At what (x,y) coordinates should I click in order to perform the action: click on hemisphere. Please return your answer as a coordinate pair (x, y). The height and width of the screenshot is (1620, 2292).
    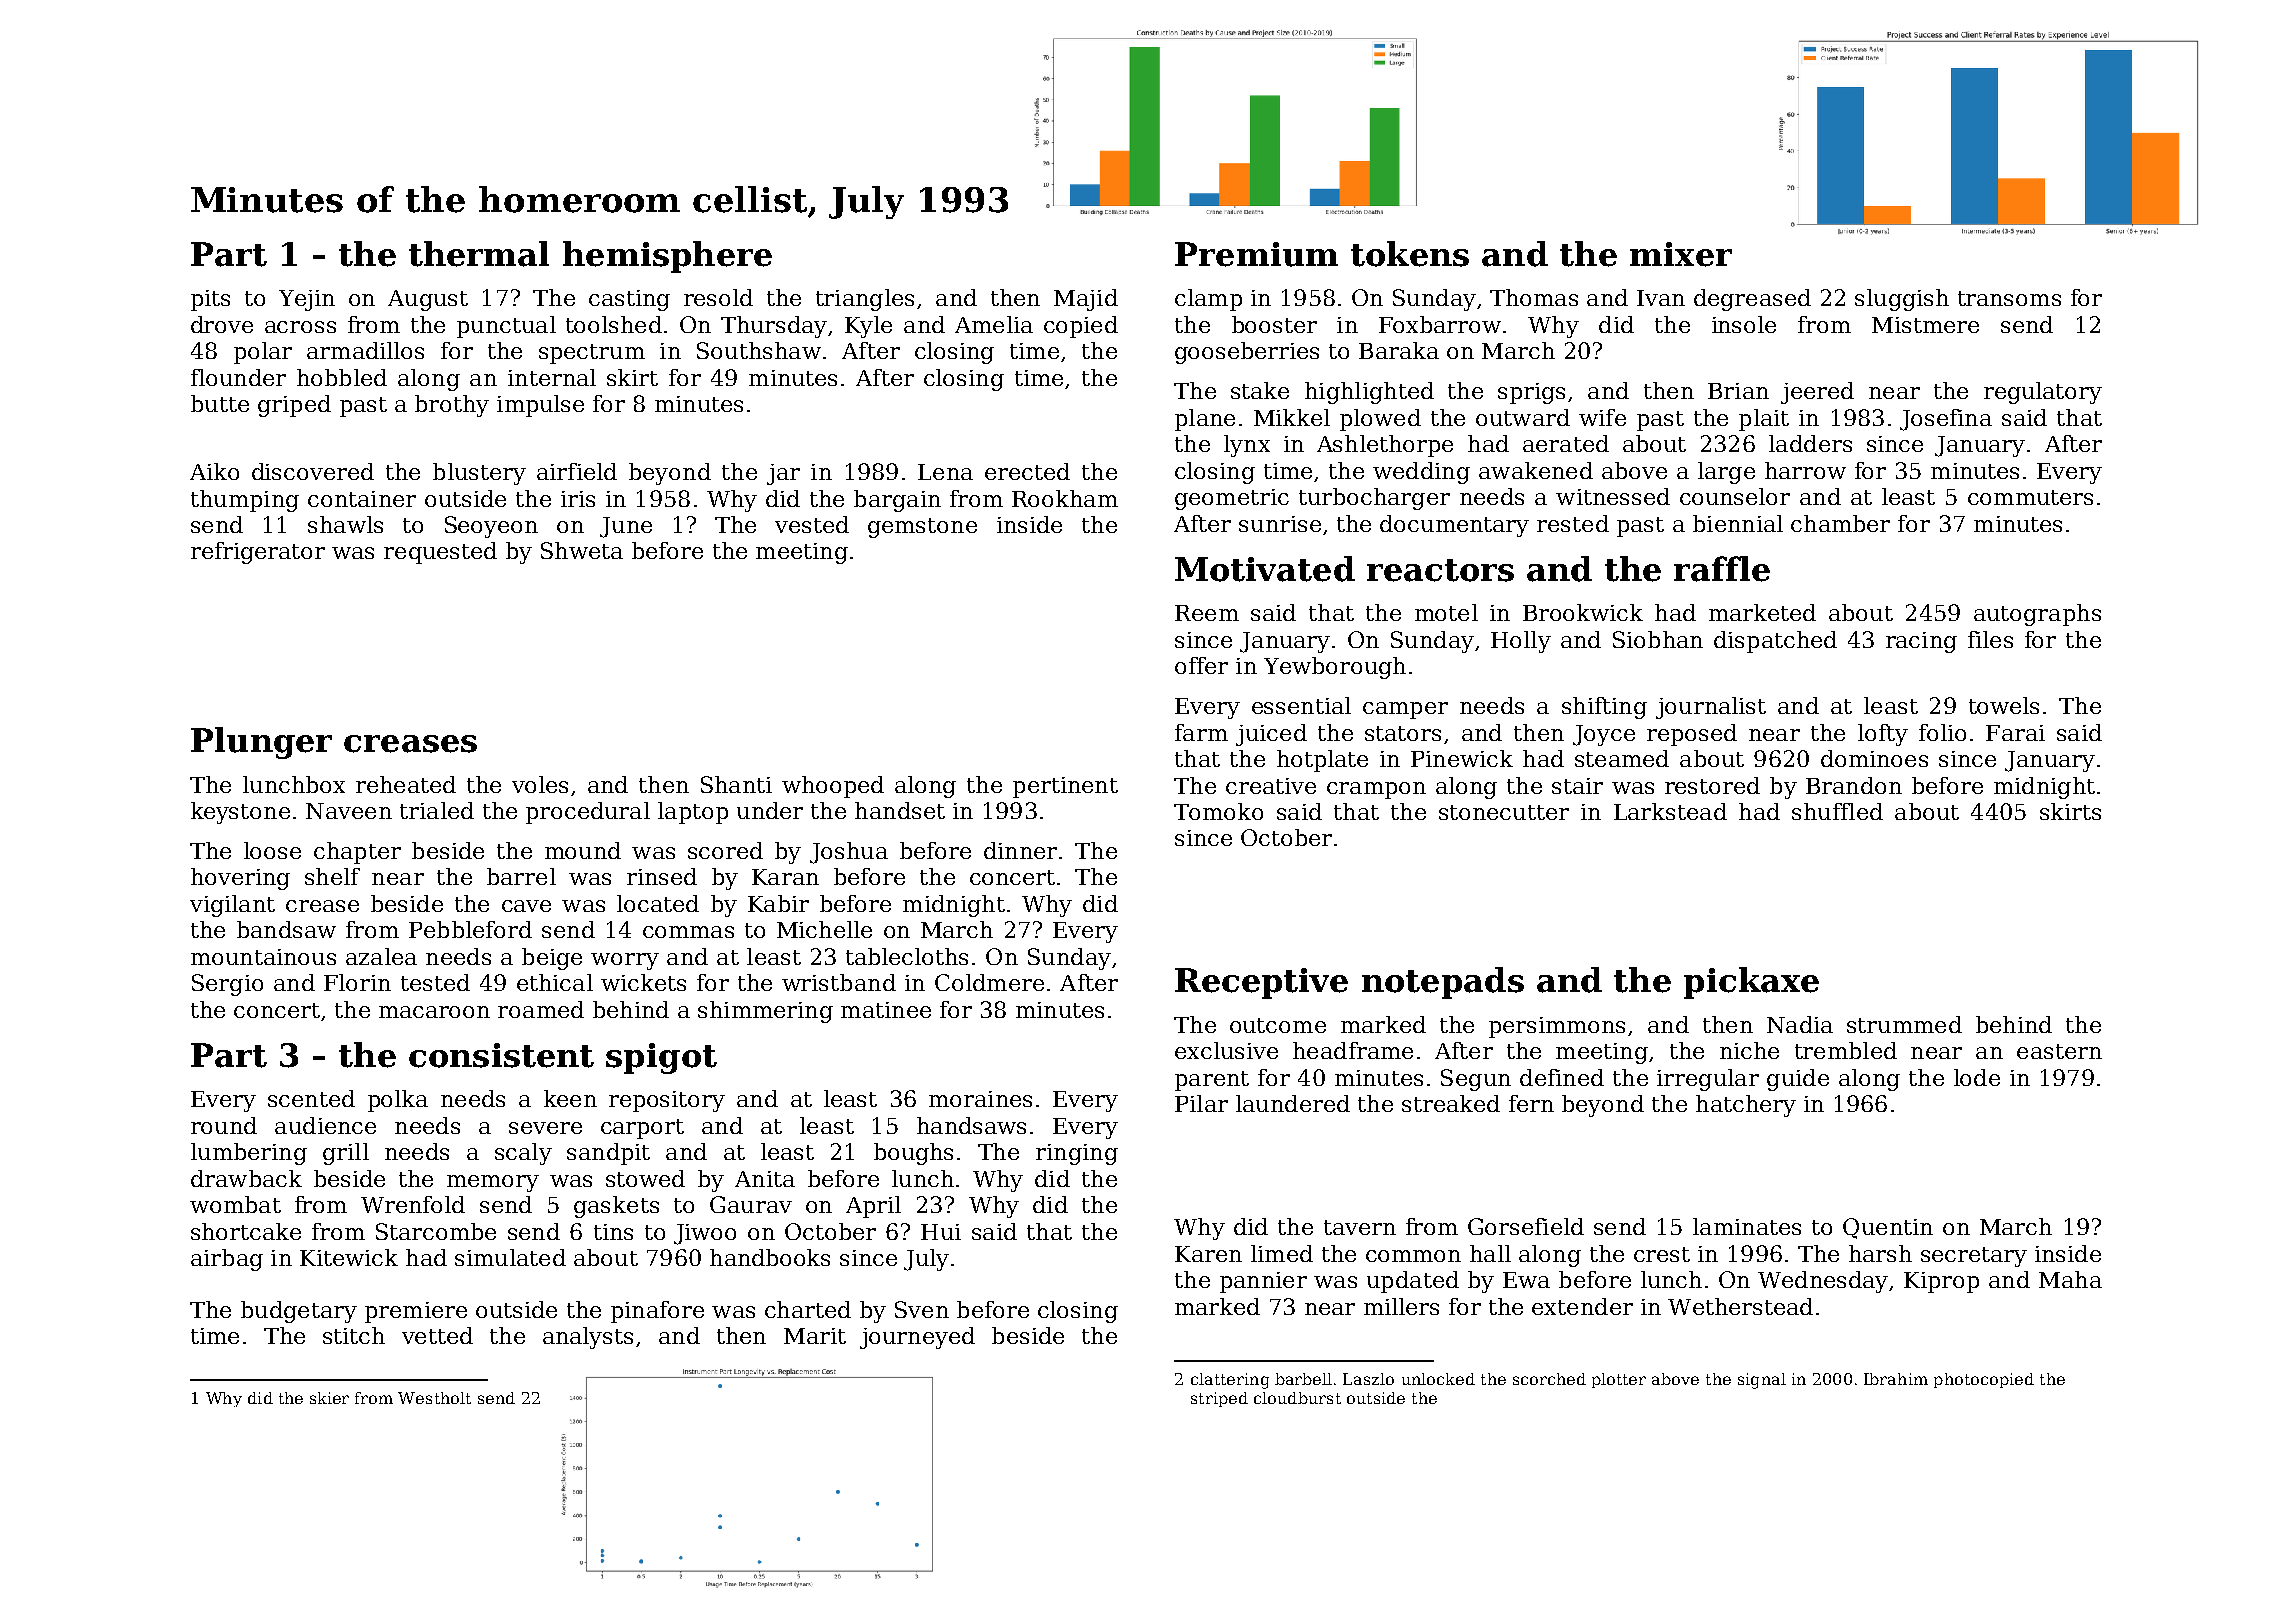
    Looking at the image, I should click on (667, 257).
